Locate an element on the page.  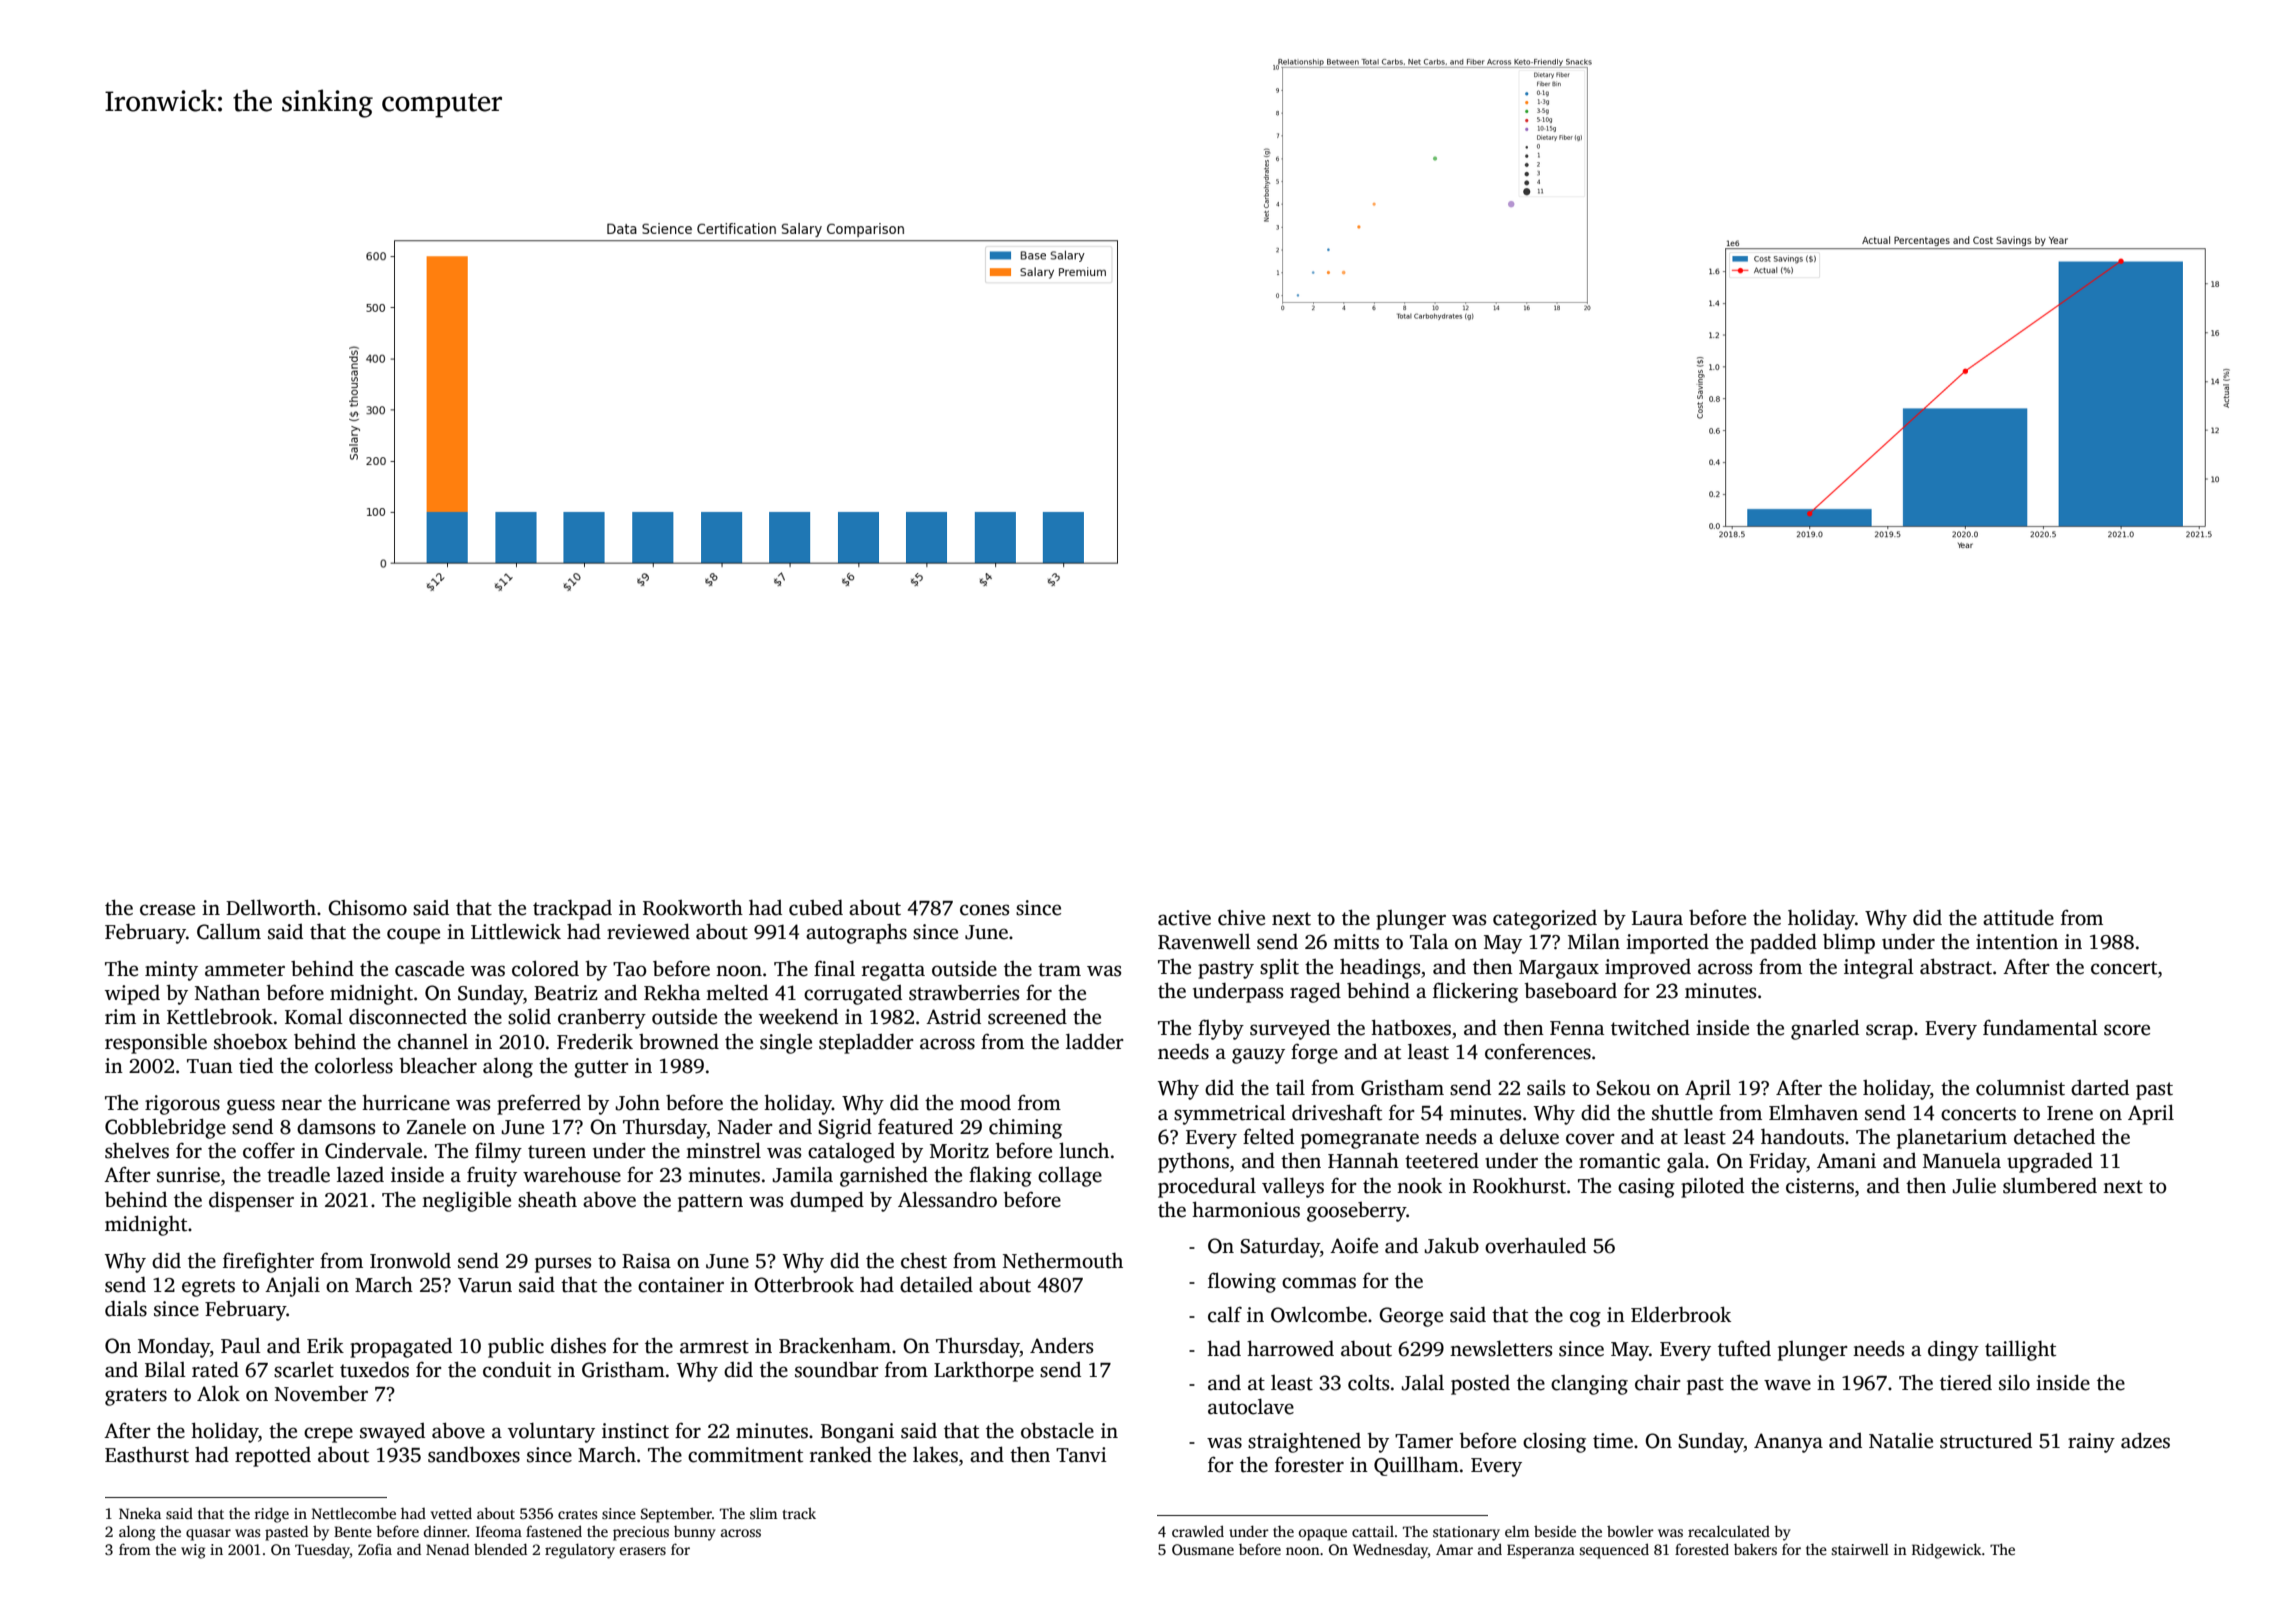
fundamental is located at coordinates (2040, 1027).
